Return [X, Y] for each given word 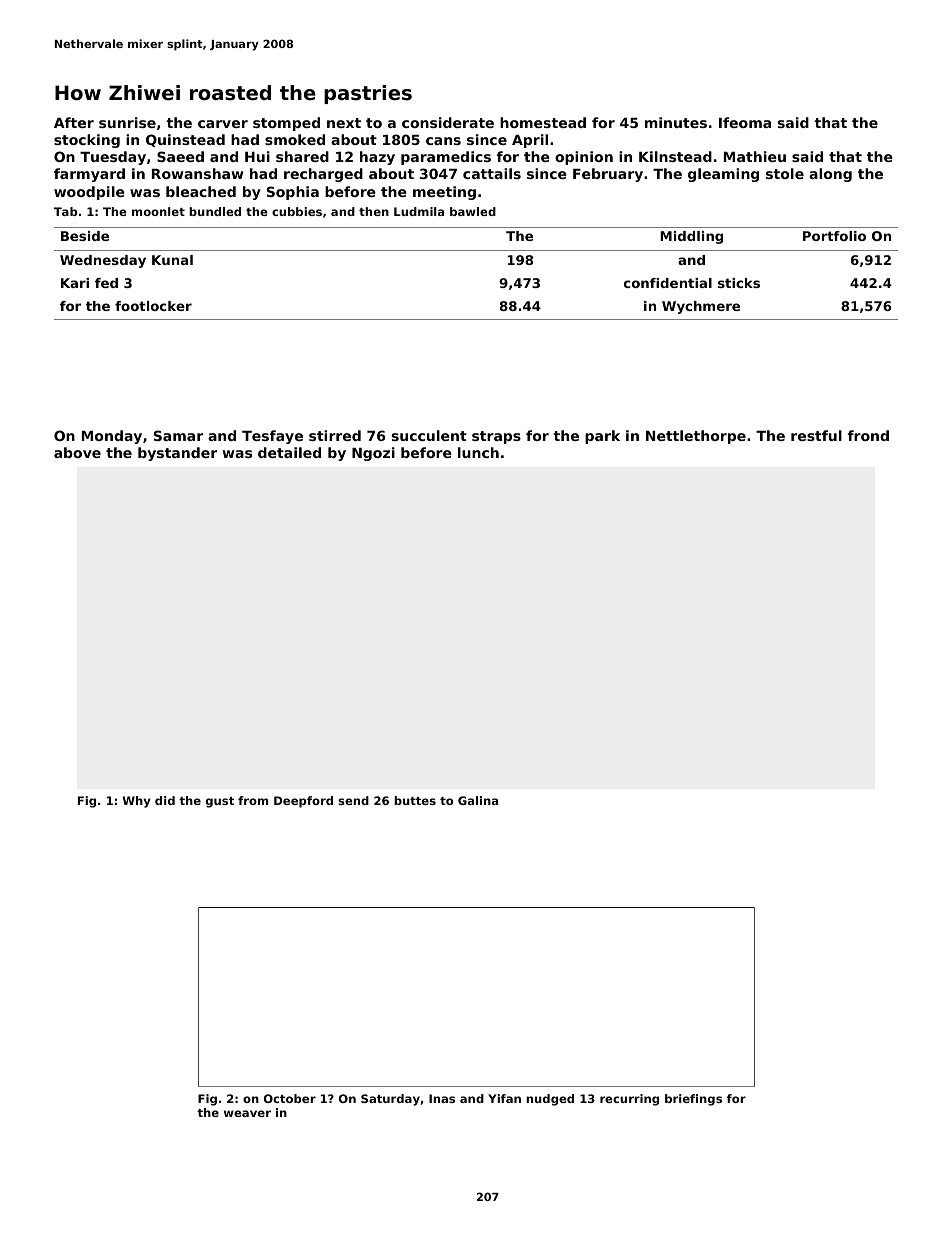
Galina [478, 800]
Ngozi [373, 454]
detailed [289, 452]
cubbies [297, 211]
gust [220, 802]
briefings [693, 1100]
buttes [415, 800]
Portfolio [834, 236]
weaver [247, 1113]
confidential [668, 283]
